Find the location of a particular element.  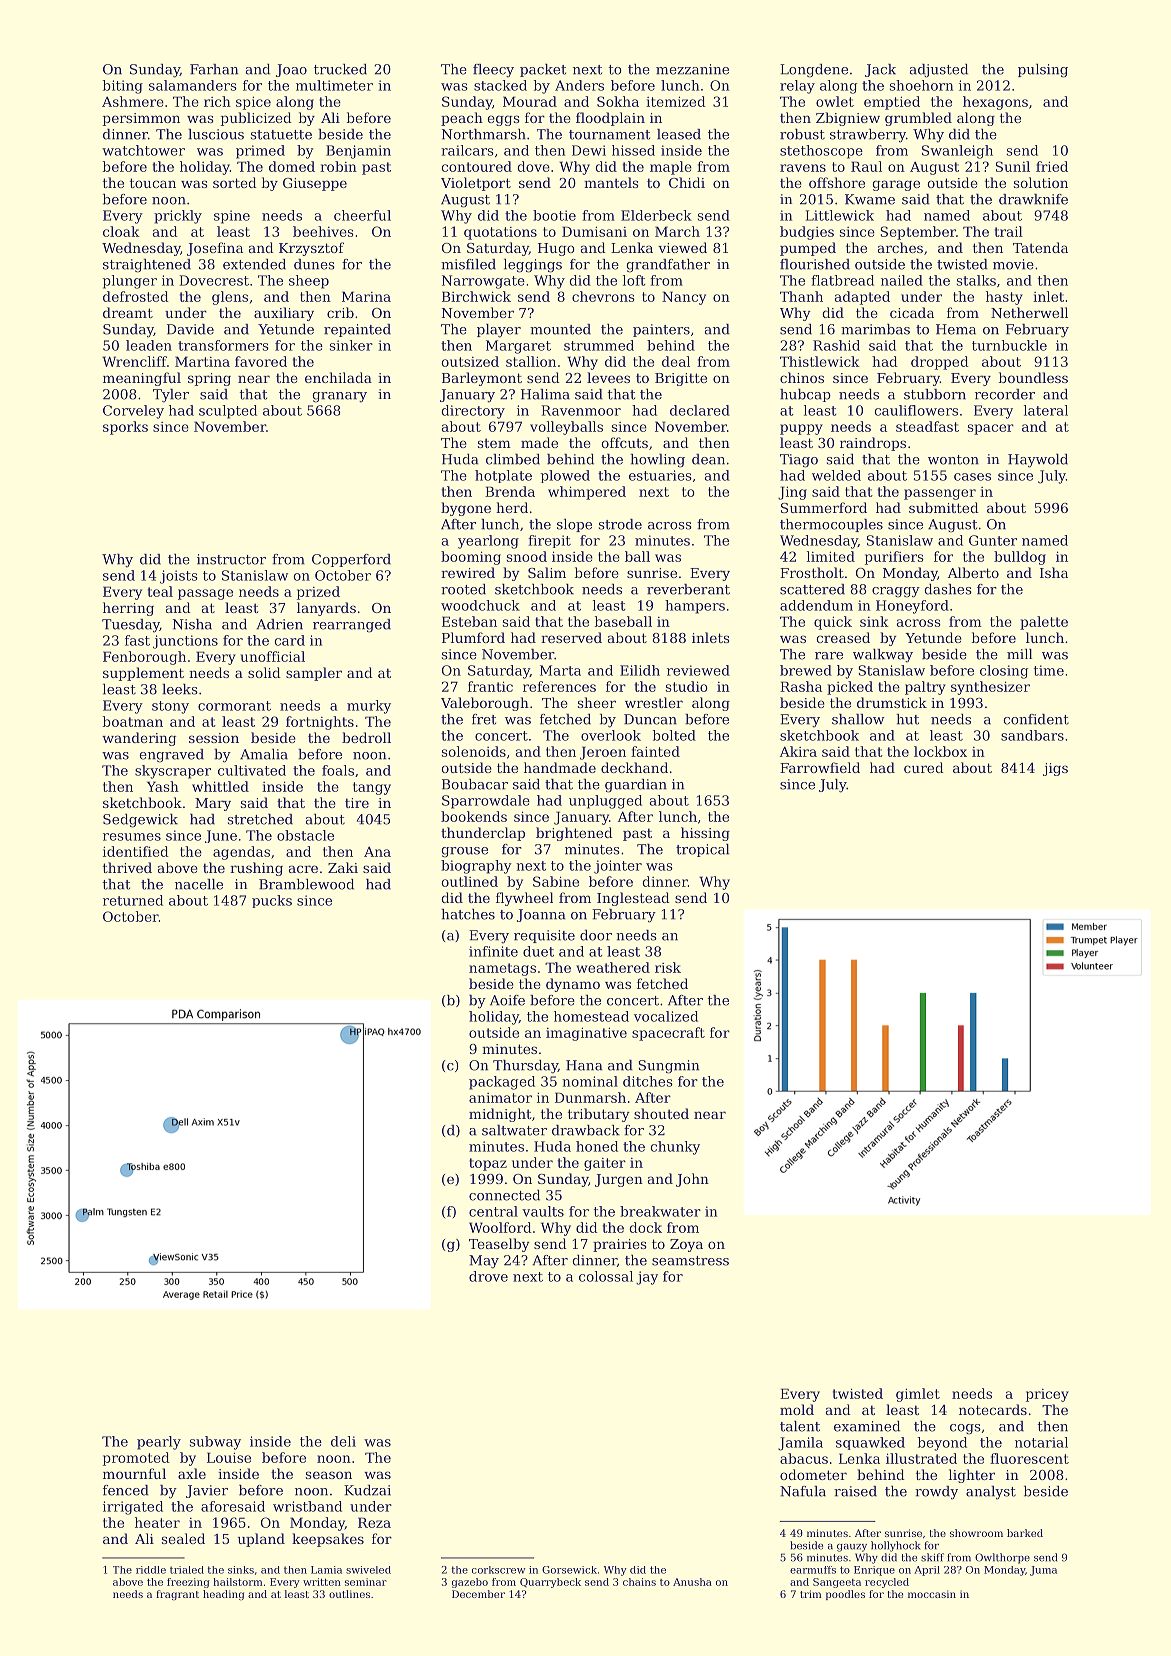

garage is located at coordinates (896, 185).
